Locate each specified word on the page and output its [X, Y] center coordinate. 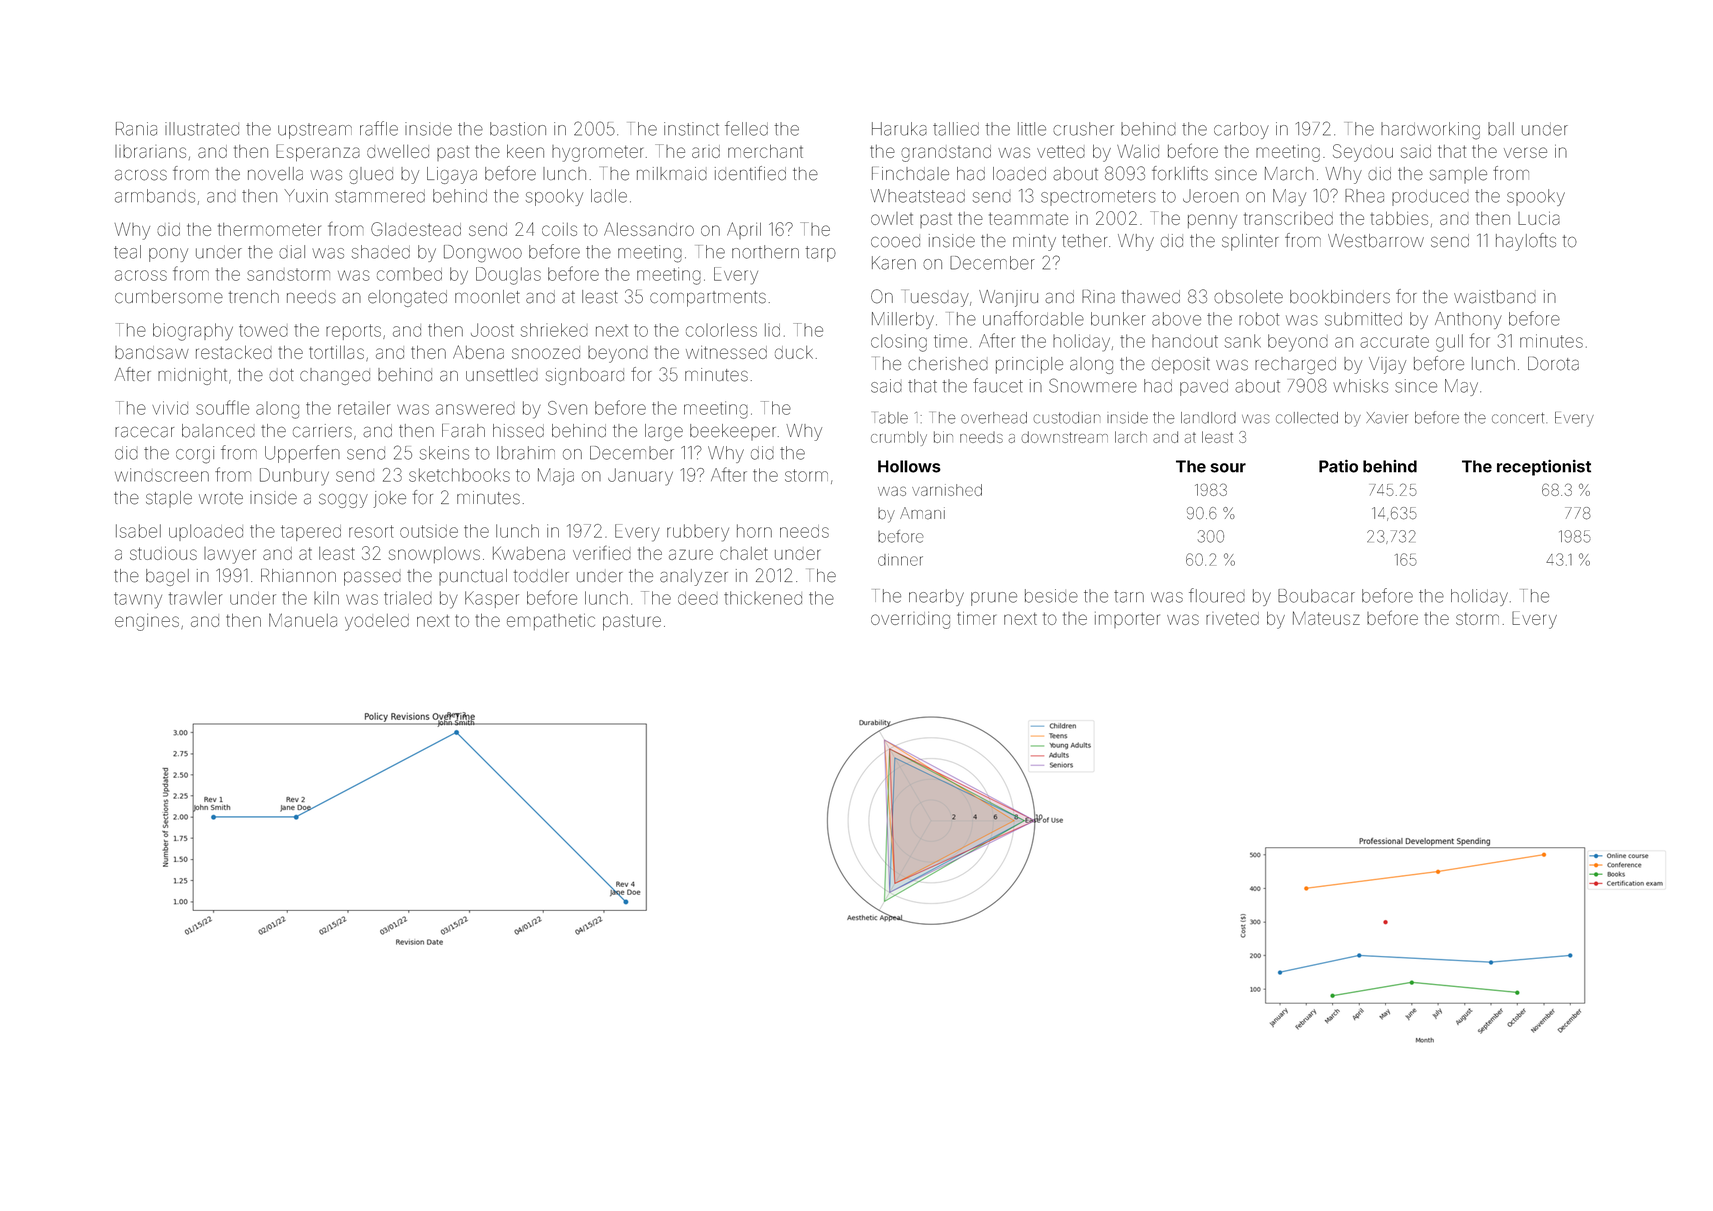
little [1032, 129]
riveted [1232, 618]
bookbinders [1340, 297]
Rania [136, 129]
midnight [192, 376]
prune [994, 599]
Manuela [303, 620]
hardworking [1430, 131]
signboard [585, 376]
